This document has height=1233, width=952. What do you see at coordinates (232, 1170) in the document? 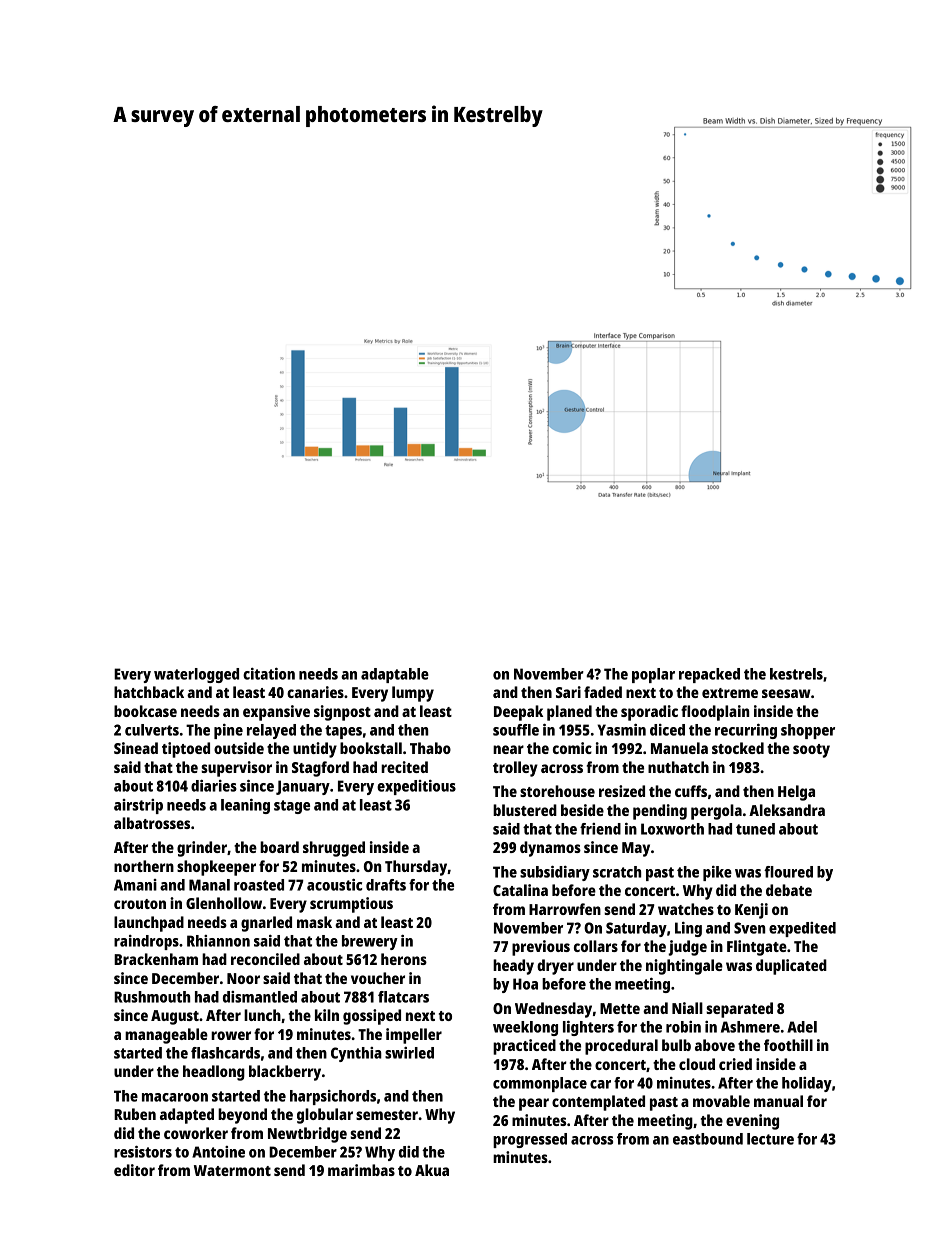
I see `Watermont` at bounding box center [232, 1170].
